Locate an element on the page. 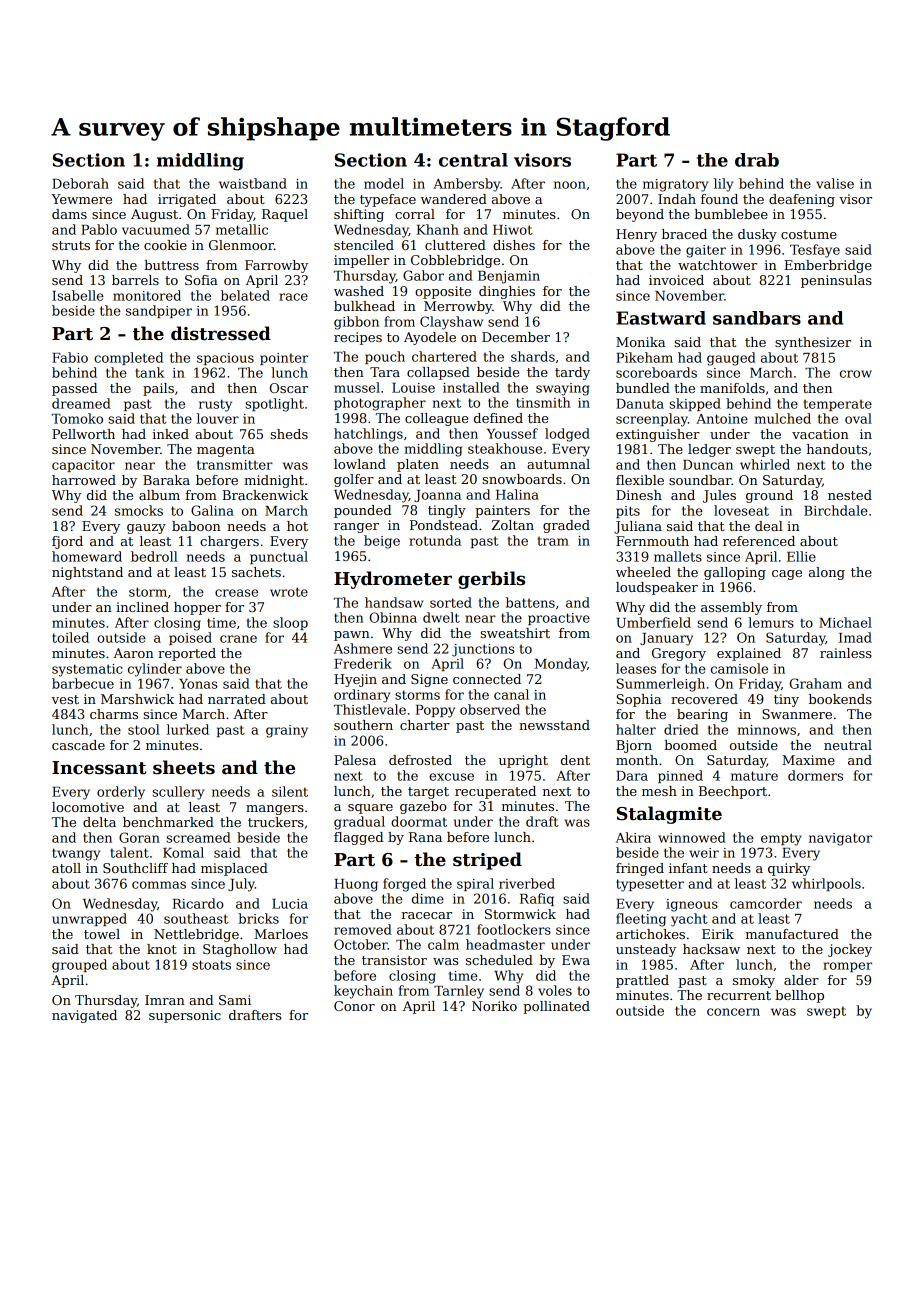 The width and height of the image is (924, 1308). southern is located at coordinates (363, 725).
